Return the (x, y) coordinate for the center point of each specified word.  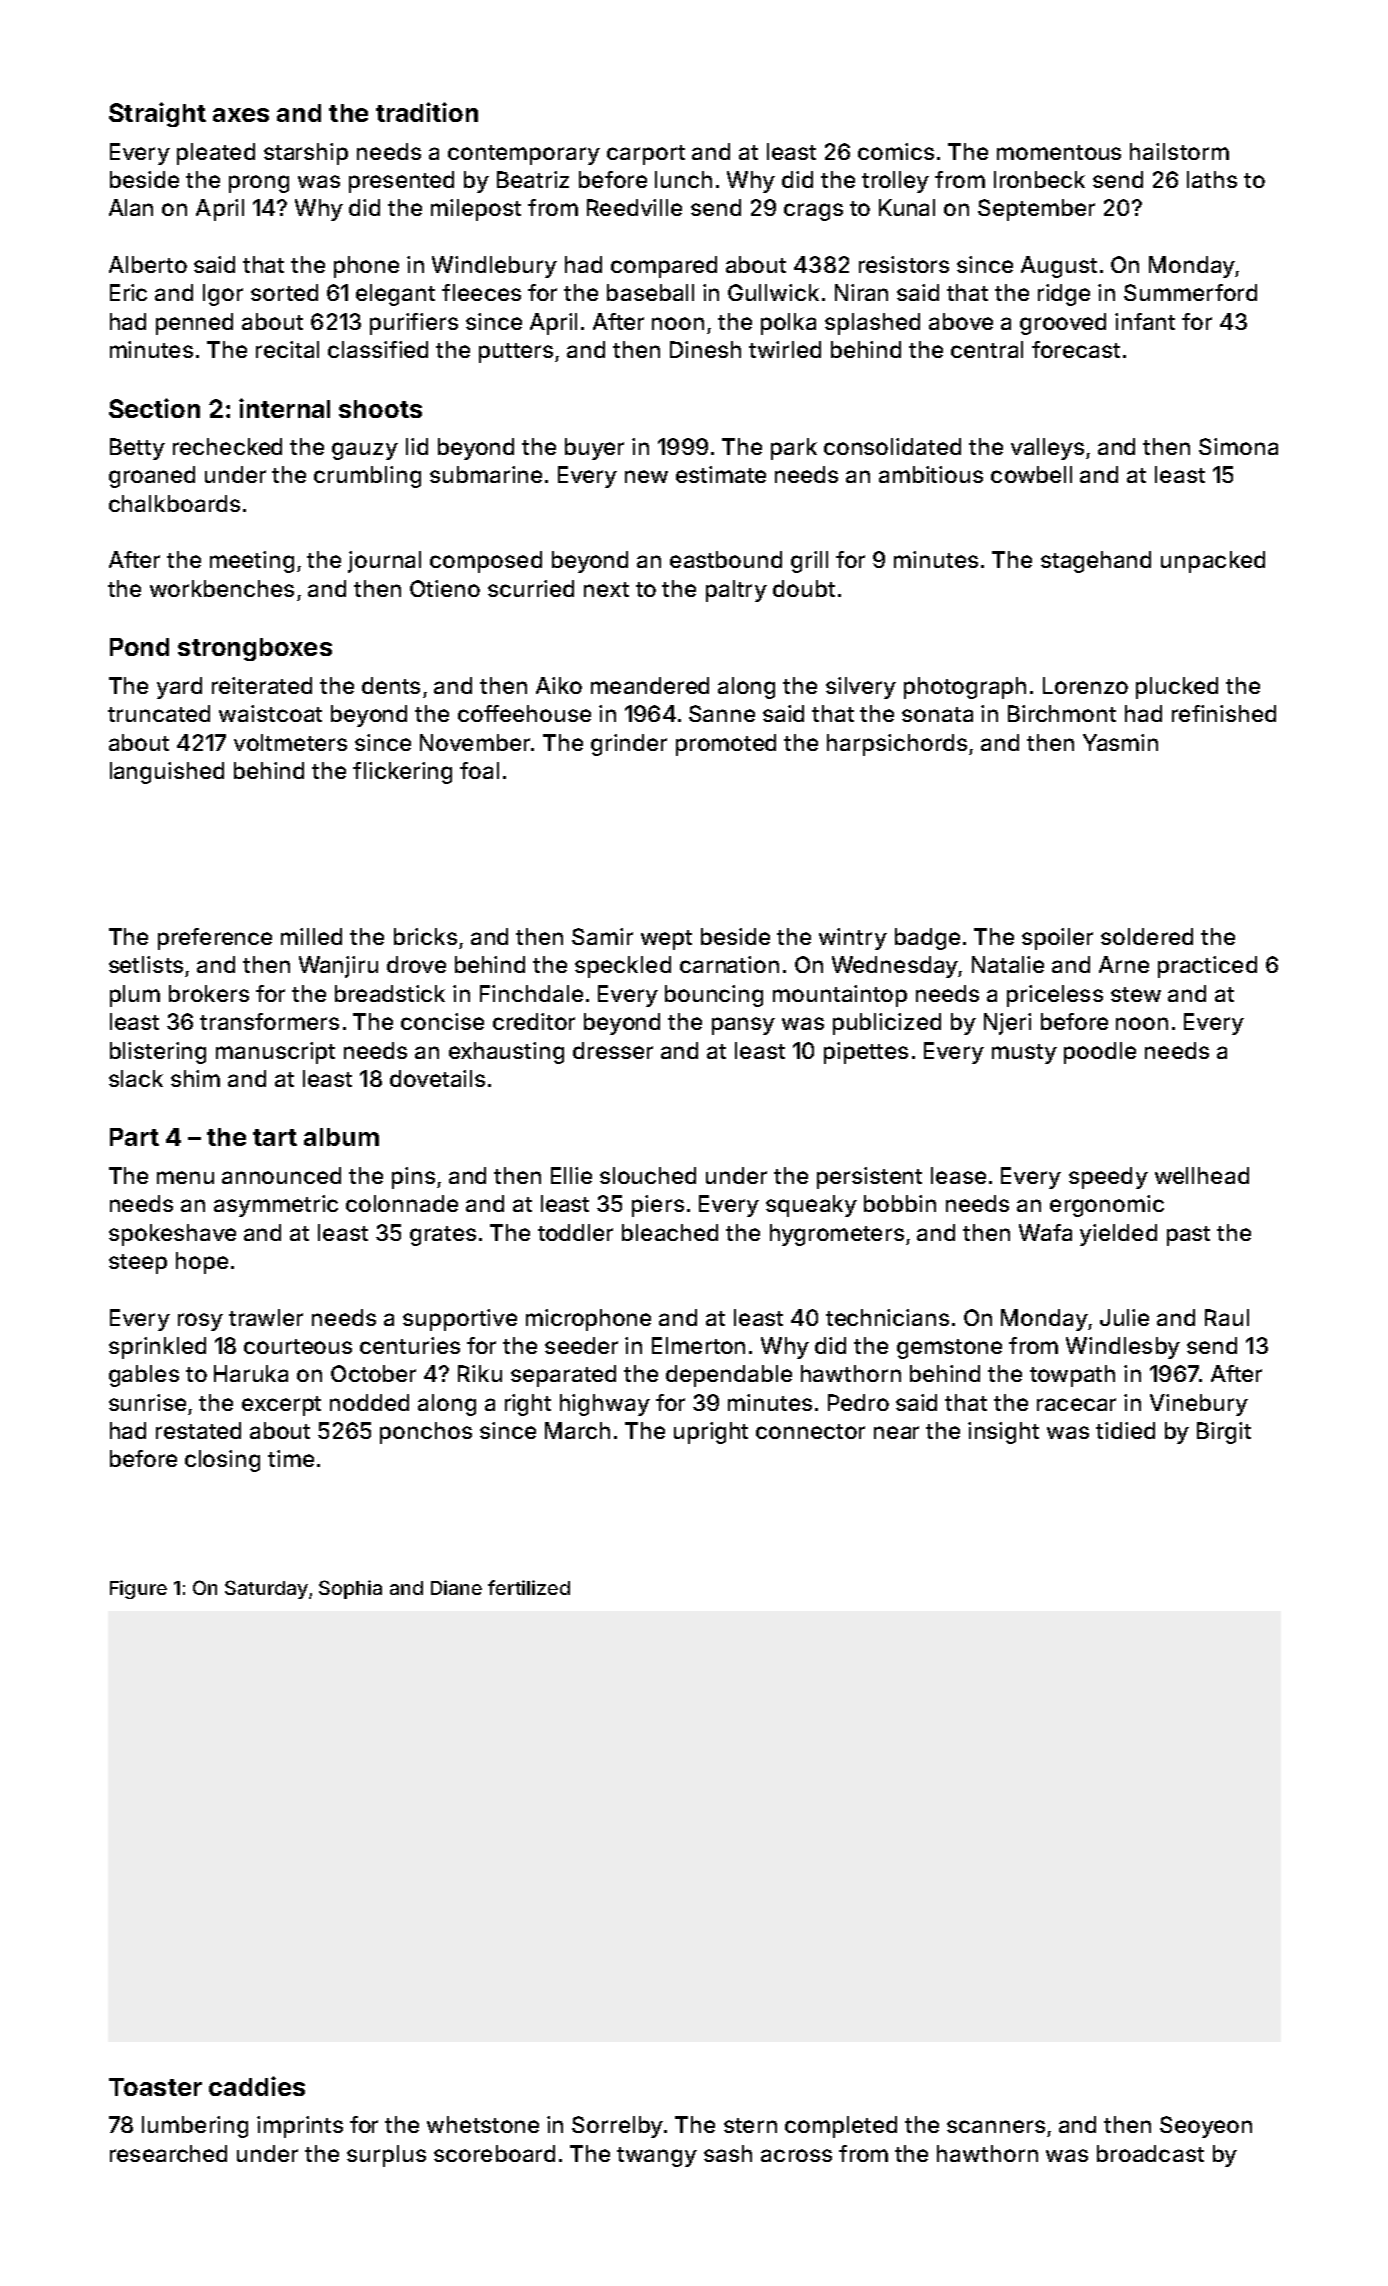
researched (168, 2153)
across (796, 2155)
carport (646, 155)
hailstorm (1179, 151)
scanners (996, 2126)
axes (241, 115)
